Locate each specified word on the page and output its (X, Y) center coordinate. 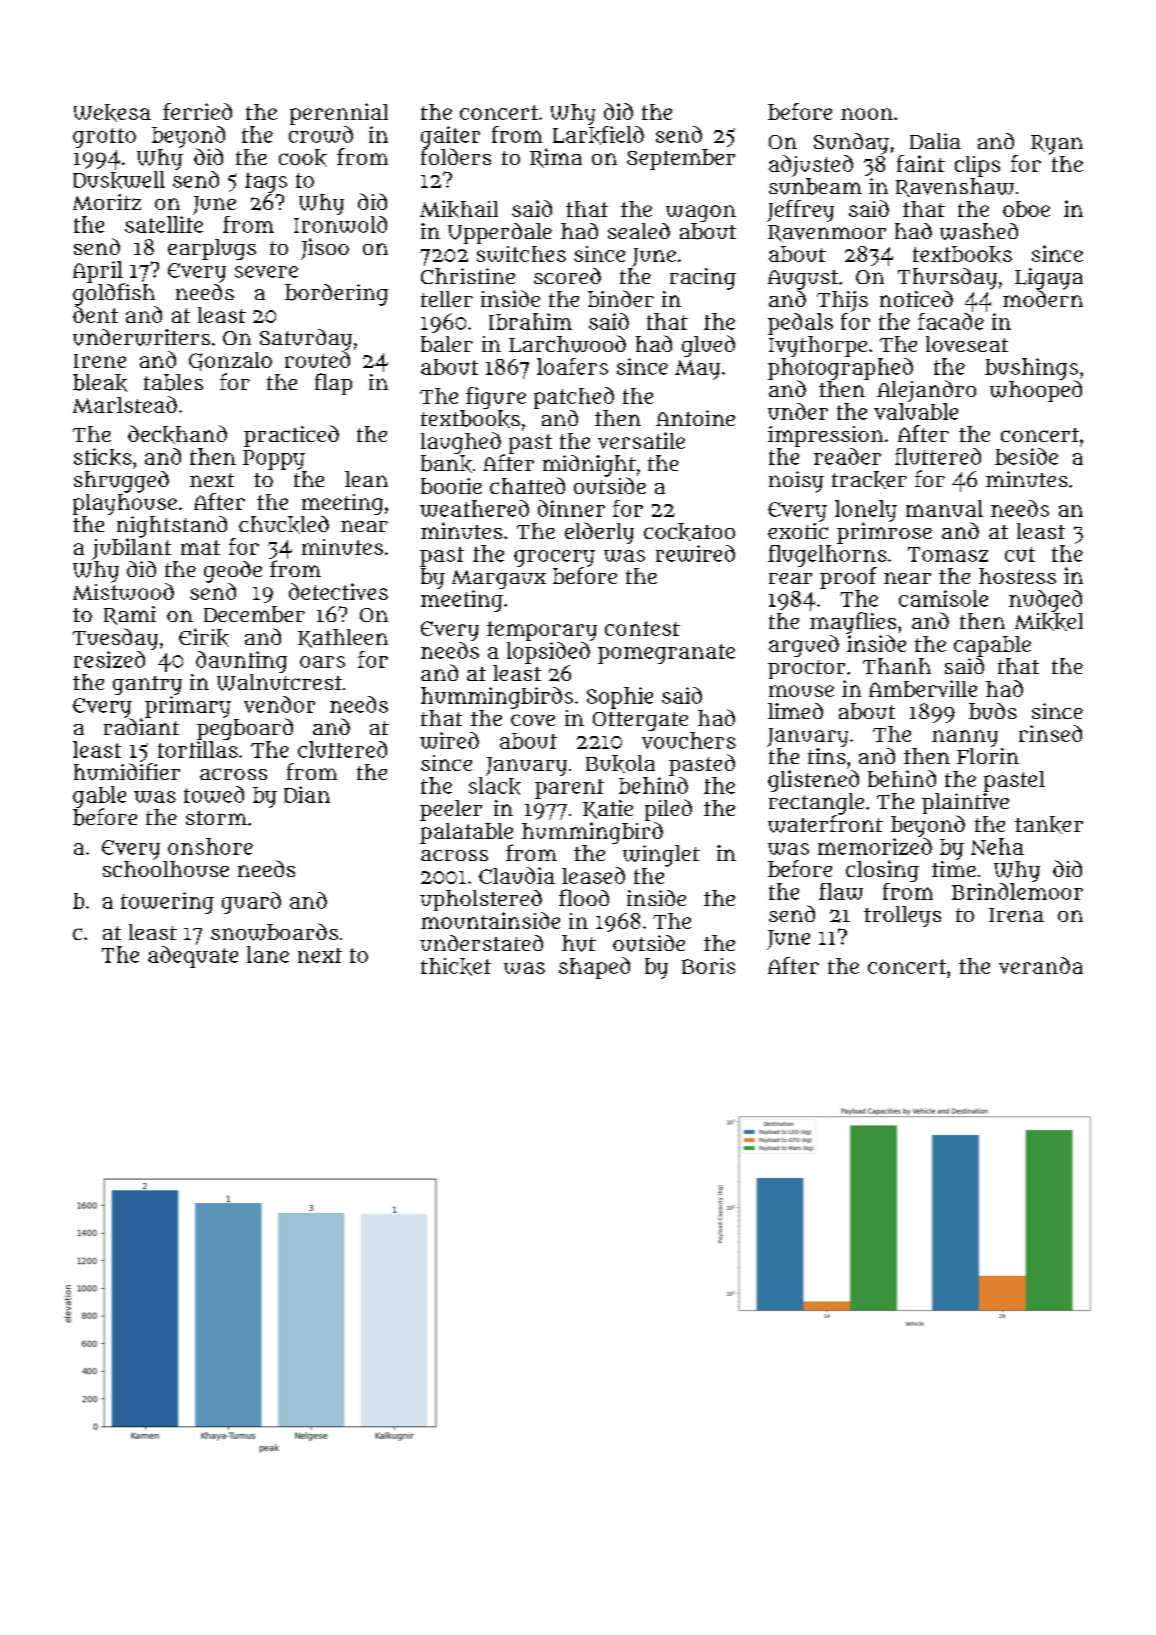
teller (447, 299)
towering (167, 903)
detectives (338, 591)
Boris (708, 966)
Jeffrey (800, 211)
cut (1020, 554)
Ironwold (340, 224)
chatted (527, 485)
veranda (1041, 965)
